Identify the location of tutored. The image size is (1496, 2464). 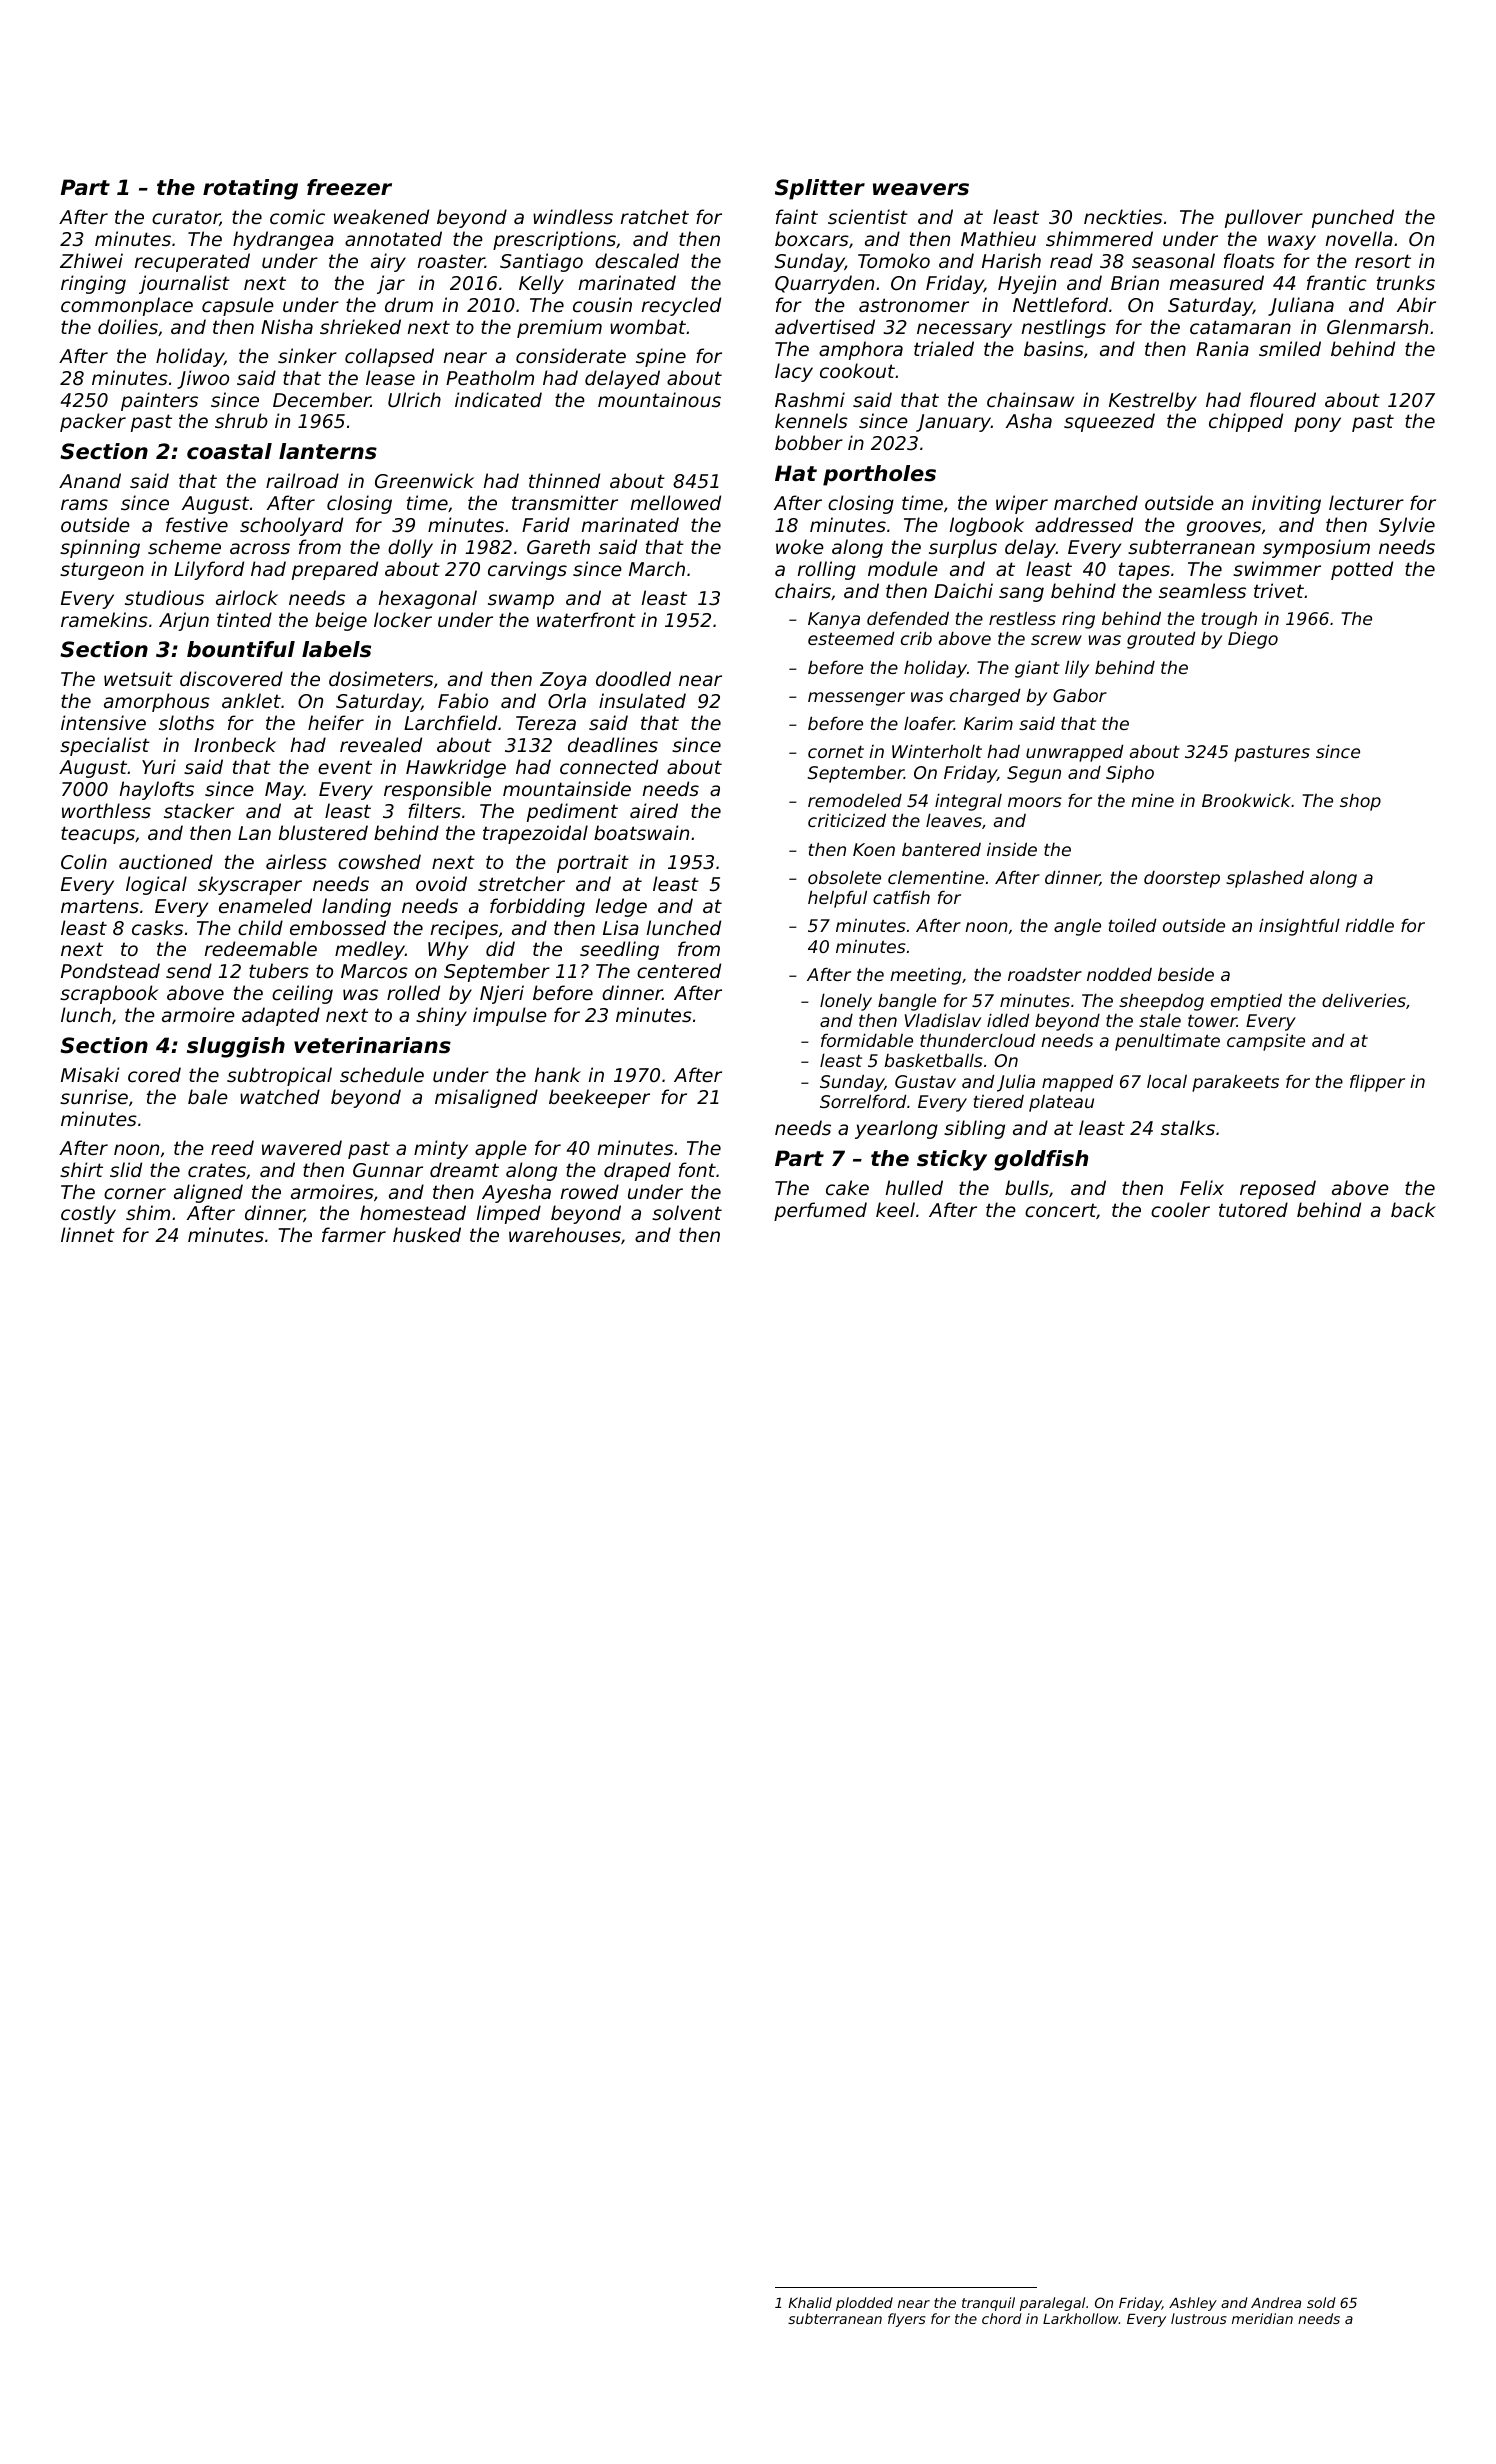
(1253, 1209).
